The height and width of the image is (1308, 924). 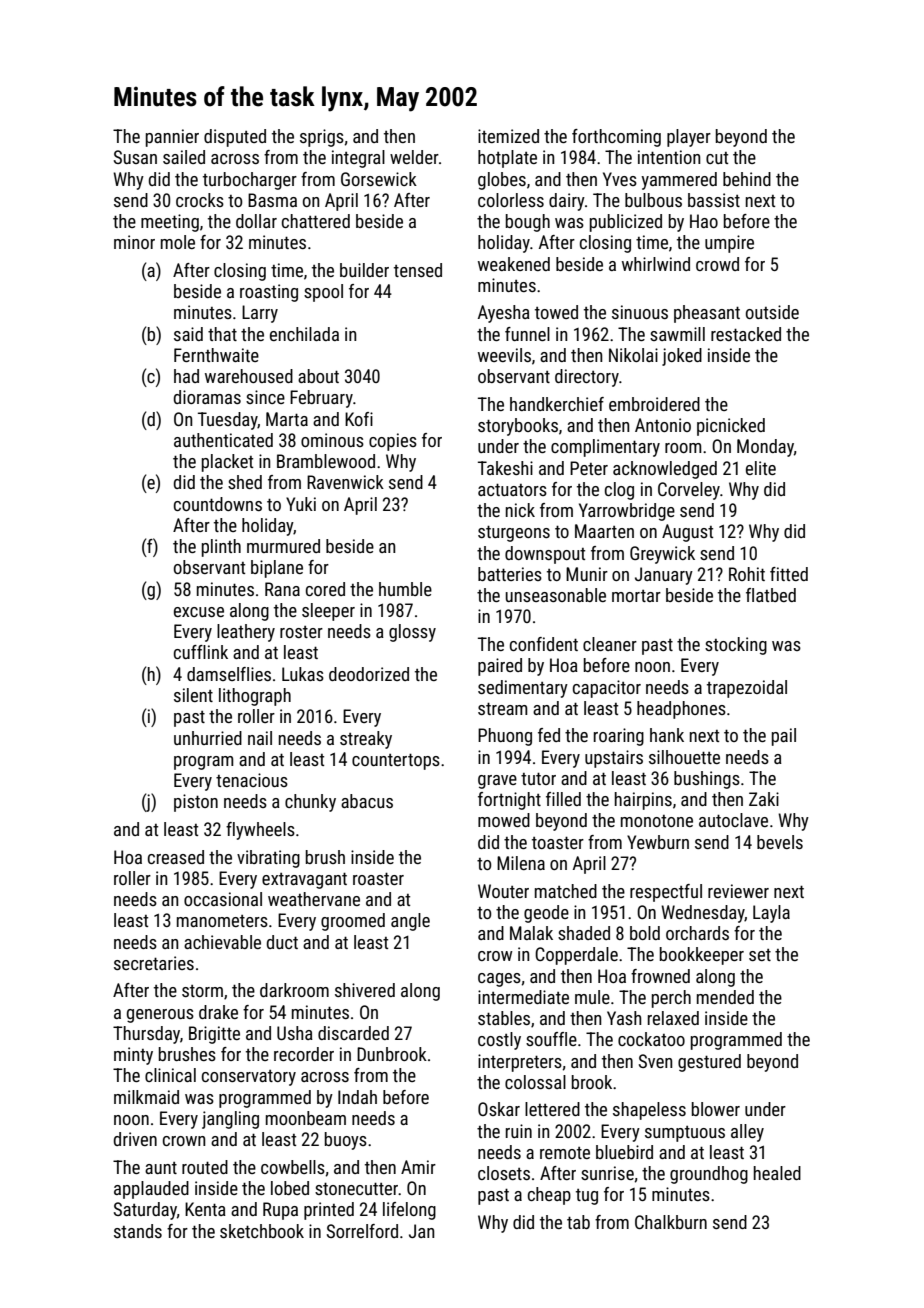 I want to click on pannier, so click(x=172, y=138).
